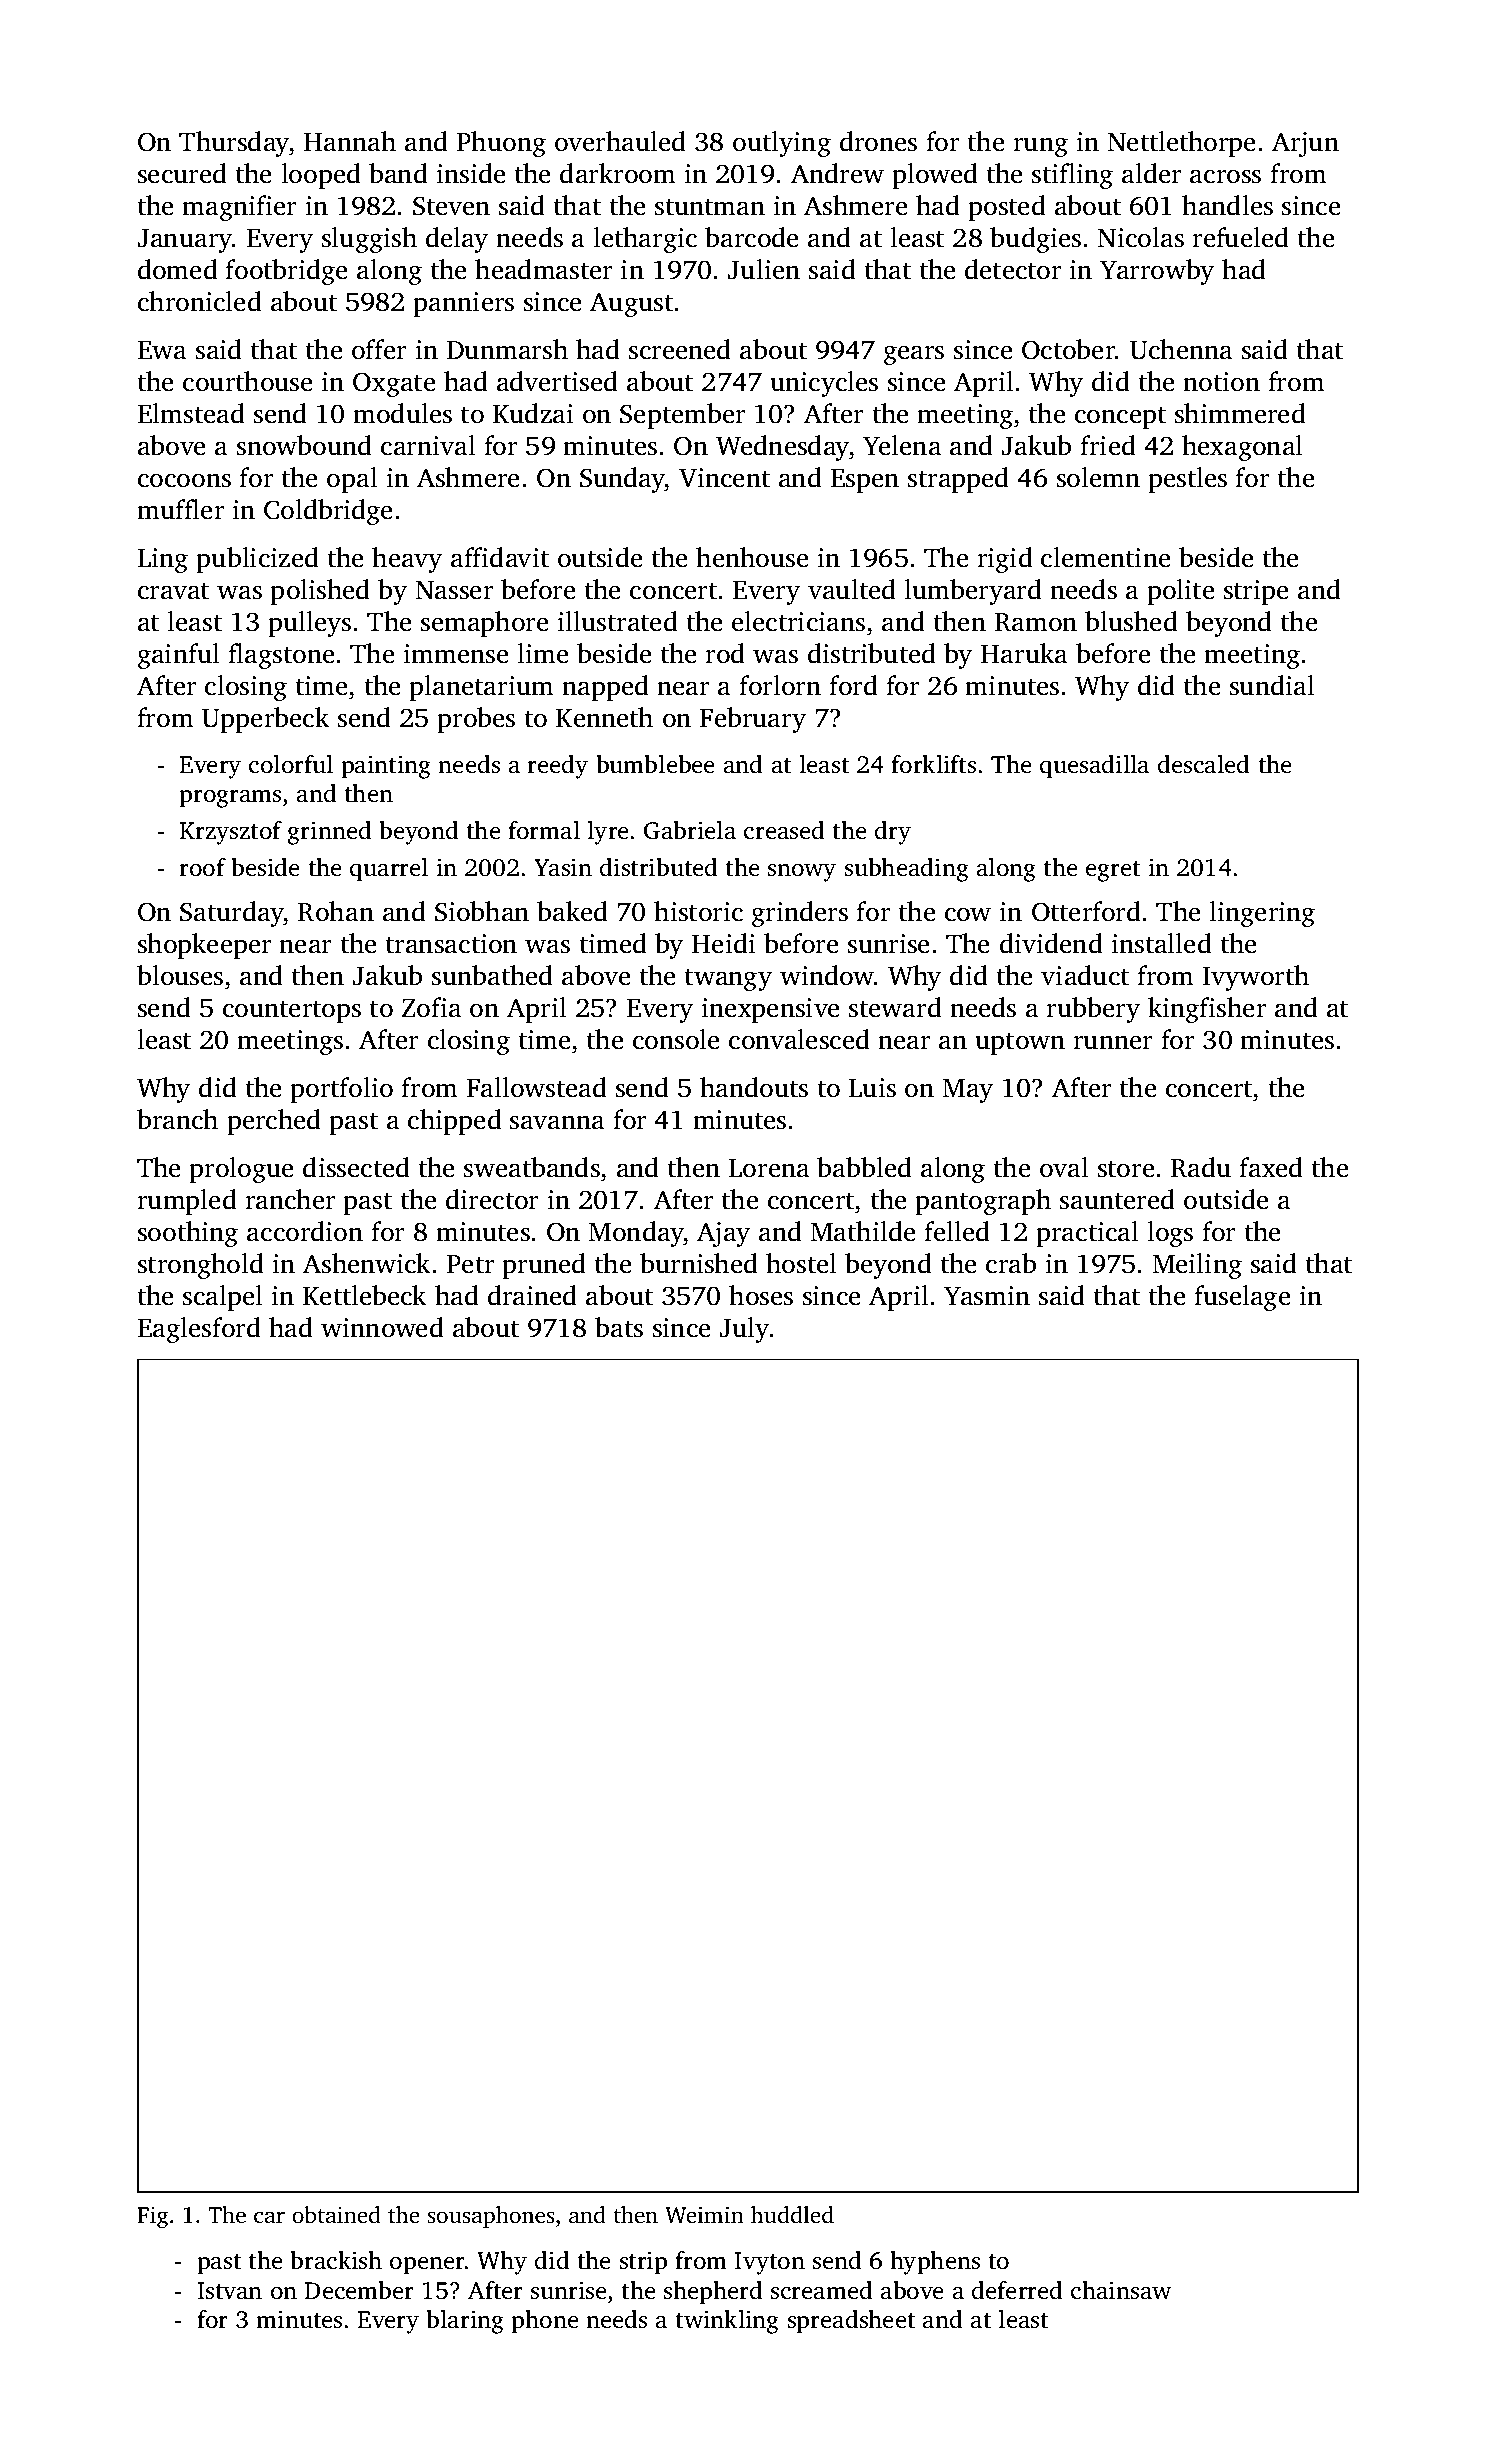 The width and height of the image is (1496, 2464). I want to click on fuselage, so click(1243, 1298).
